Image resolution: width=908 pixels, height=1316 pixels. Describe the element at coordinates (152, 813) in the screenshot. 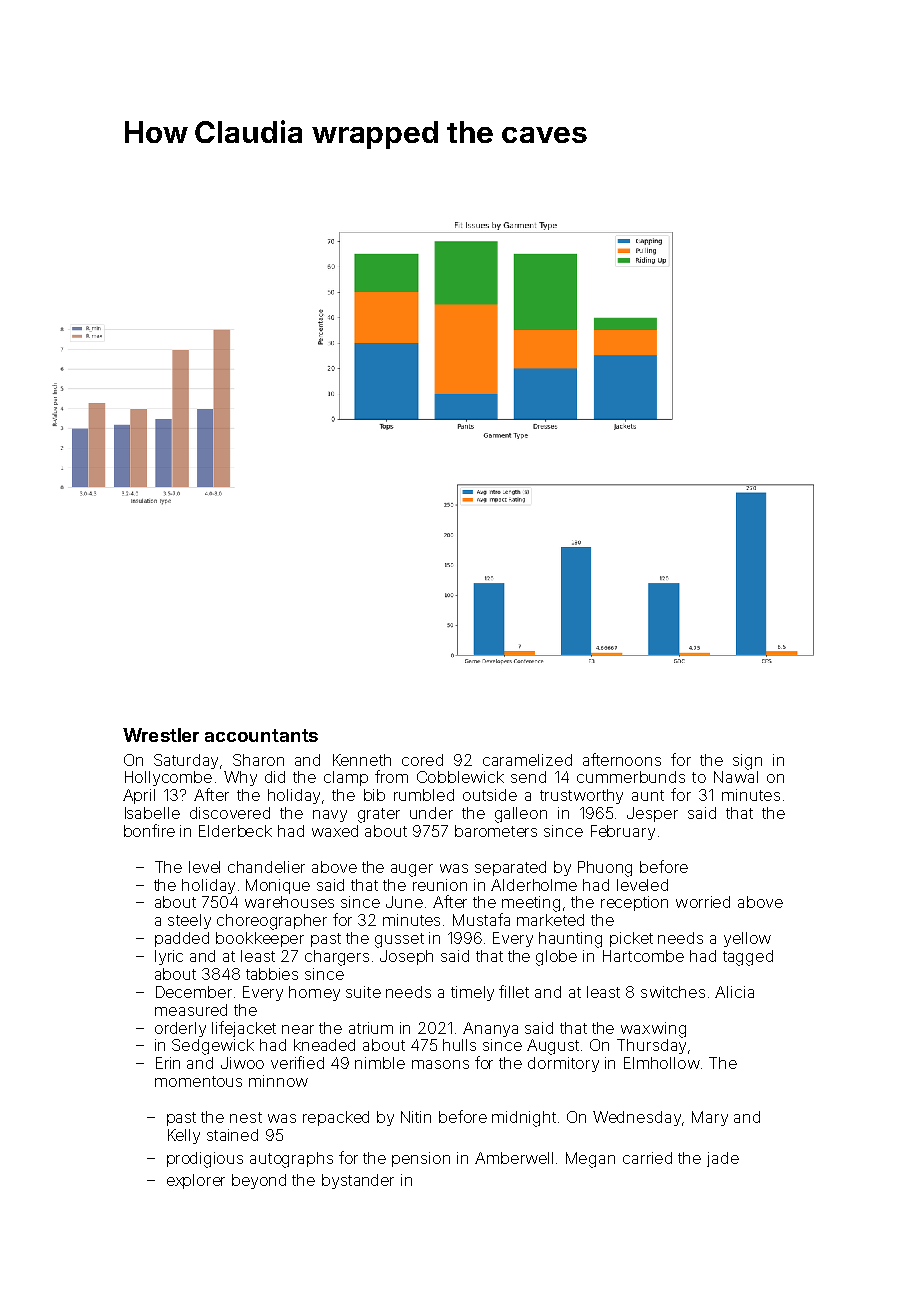

I see `Isabelle` at that location.
